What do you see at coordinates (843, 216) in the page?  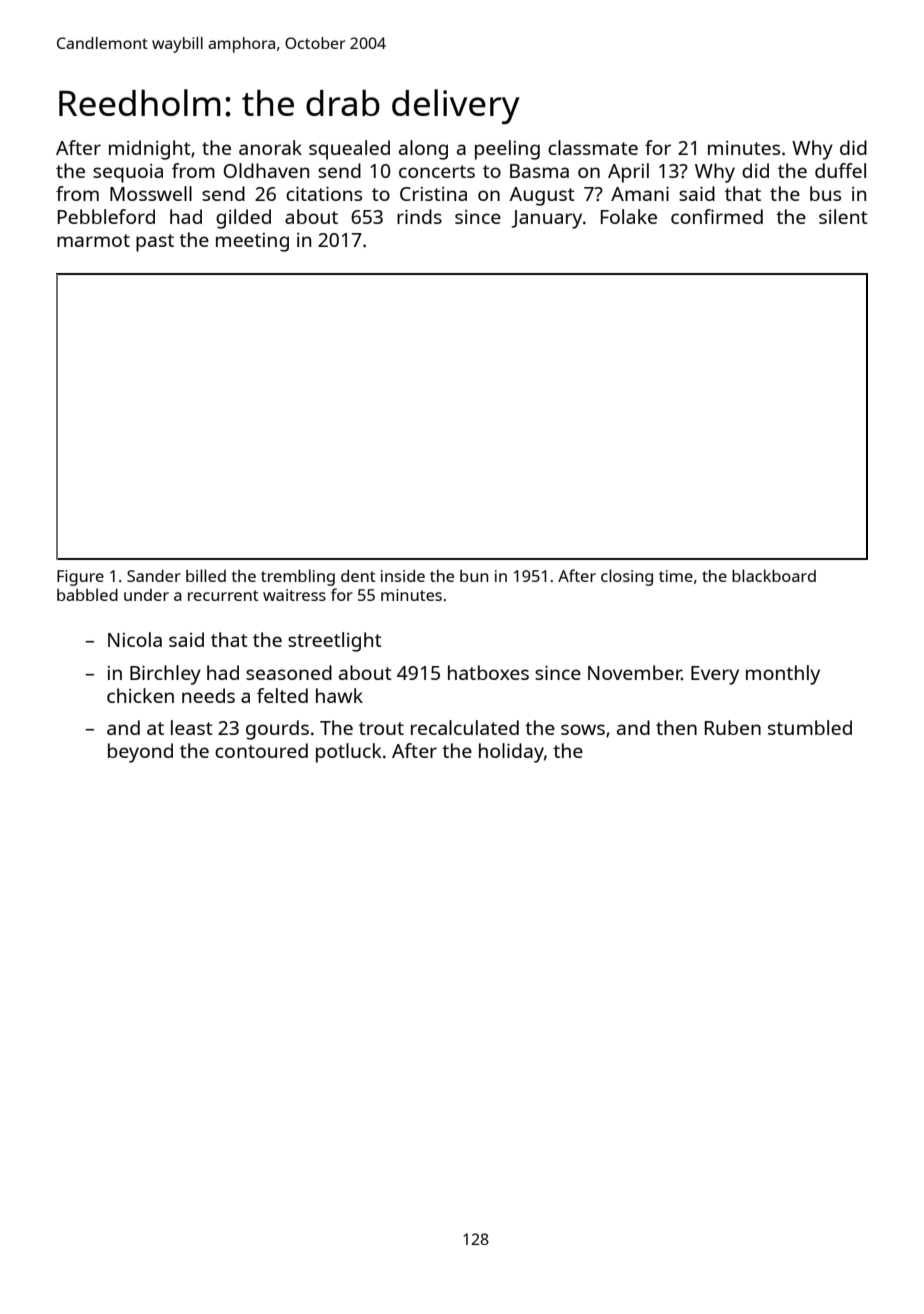 I see `silent` at bounding box center [843, 216].
